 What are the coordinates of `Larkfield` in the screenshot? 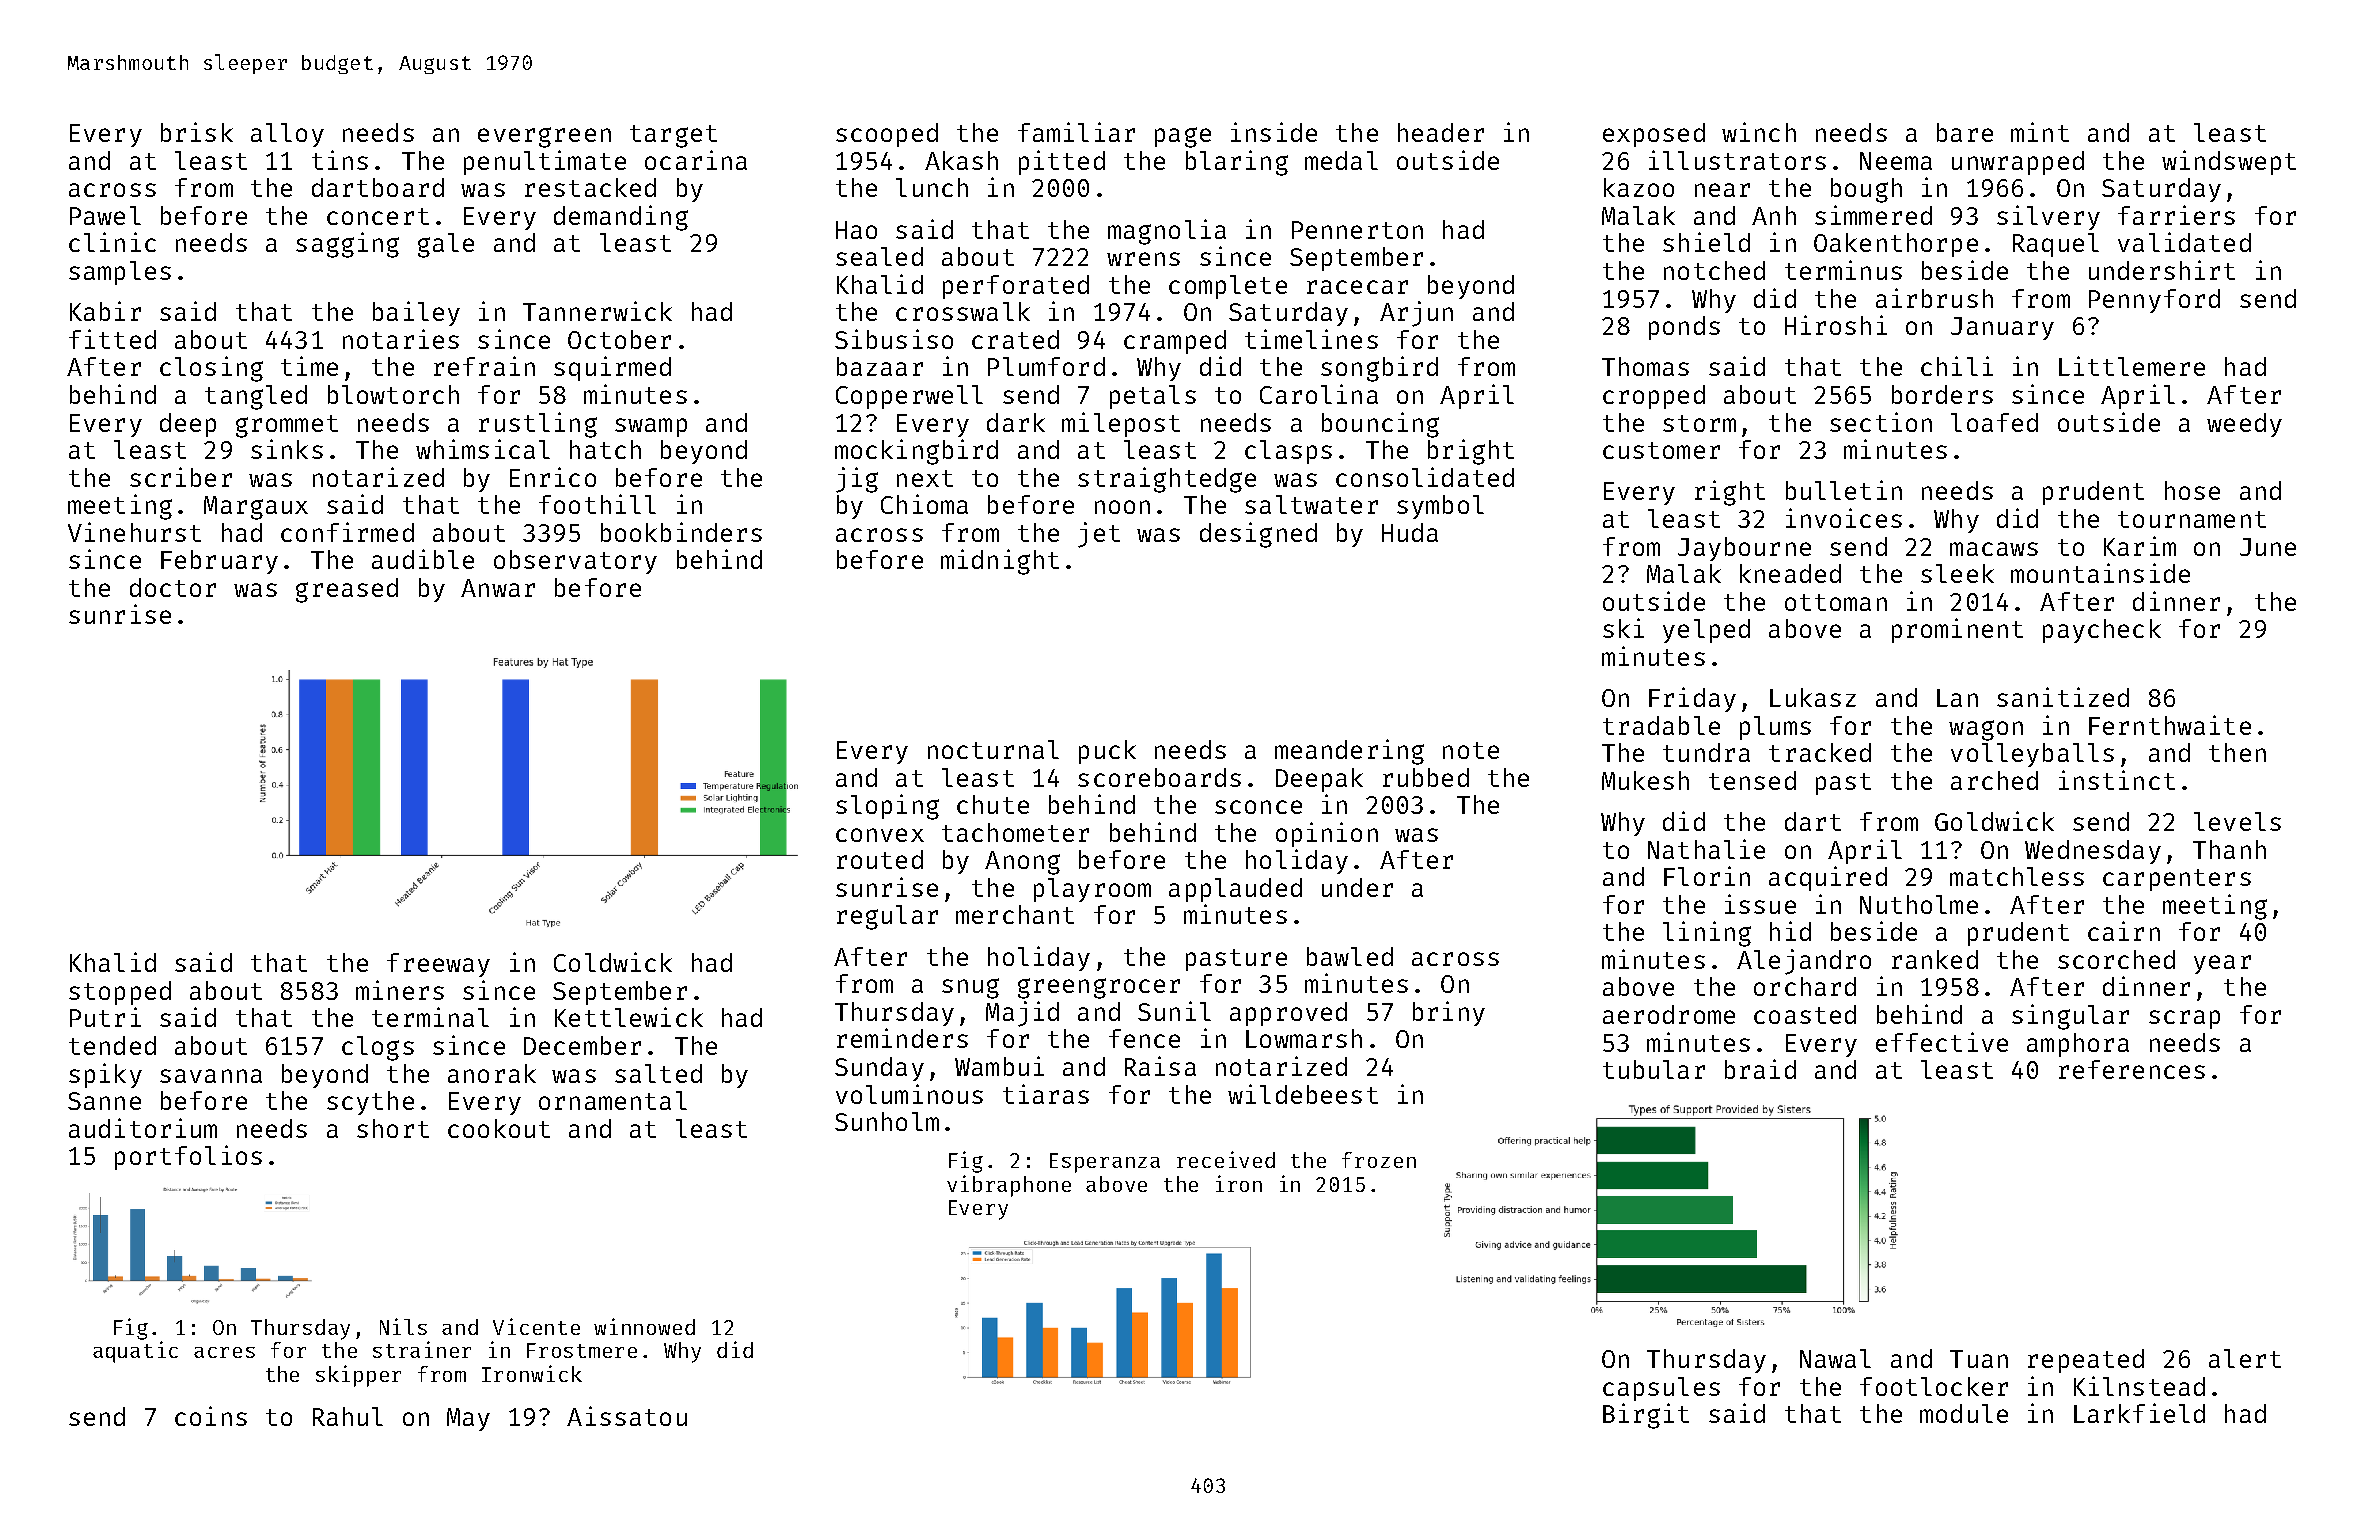 It's located at (2139, 1413).
